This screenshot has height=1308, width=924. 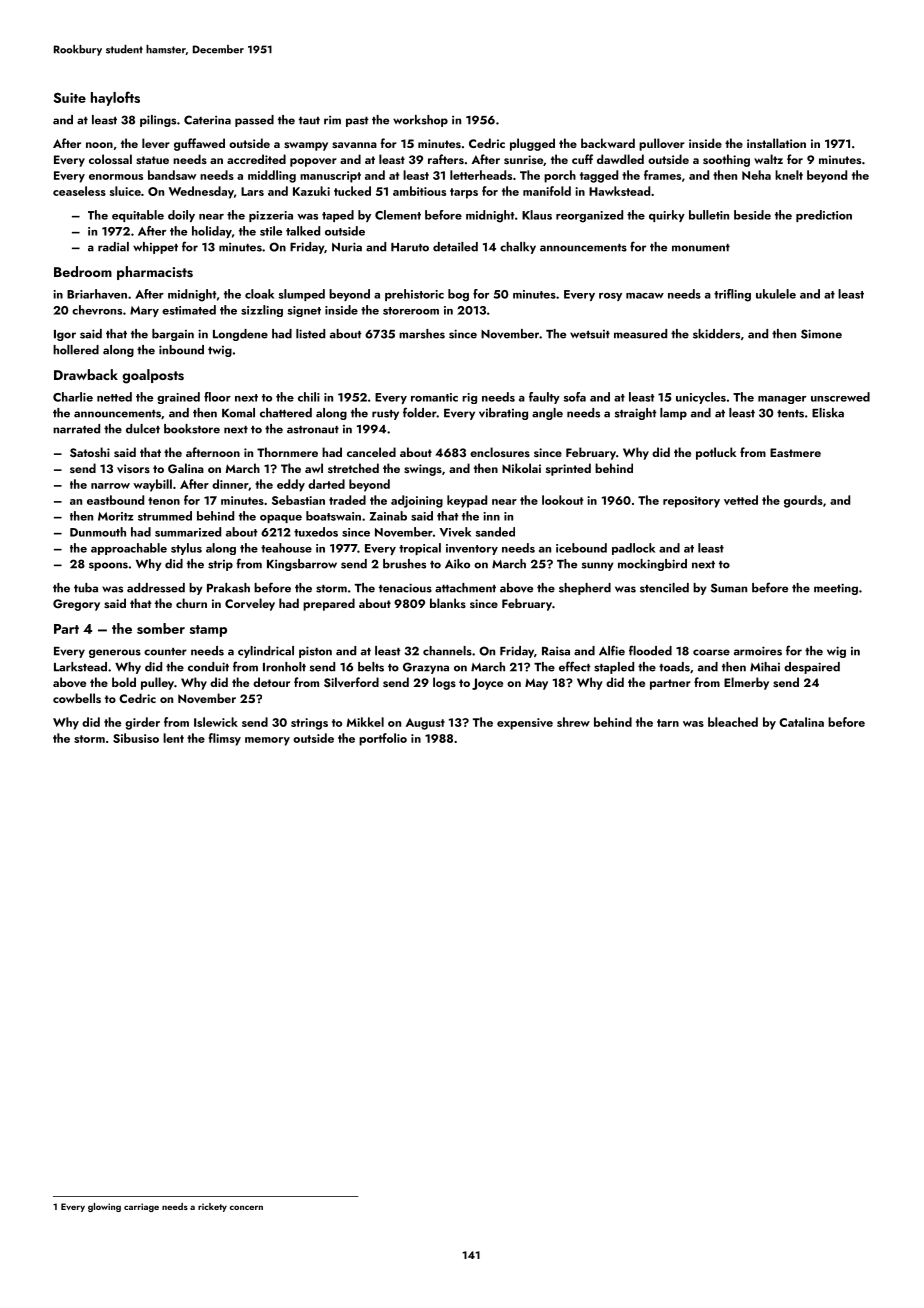 What do you see at coordinates (795, 452) in the screenshot?
I see `Eastmere` at bounding box center [795, 452].
